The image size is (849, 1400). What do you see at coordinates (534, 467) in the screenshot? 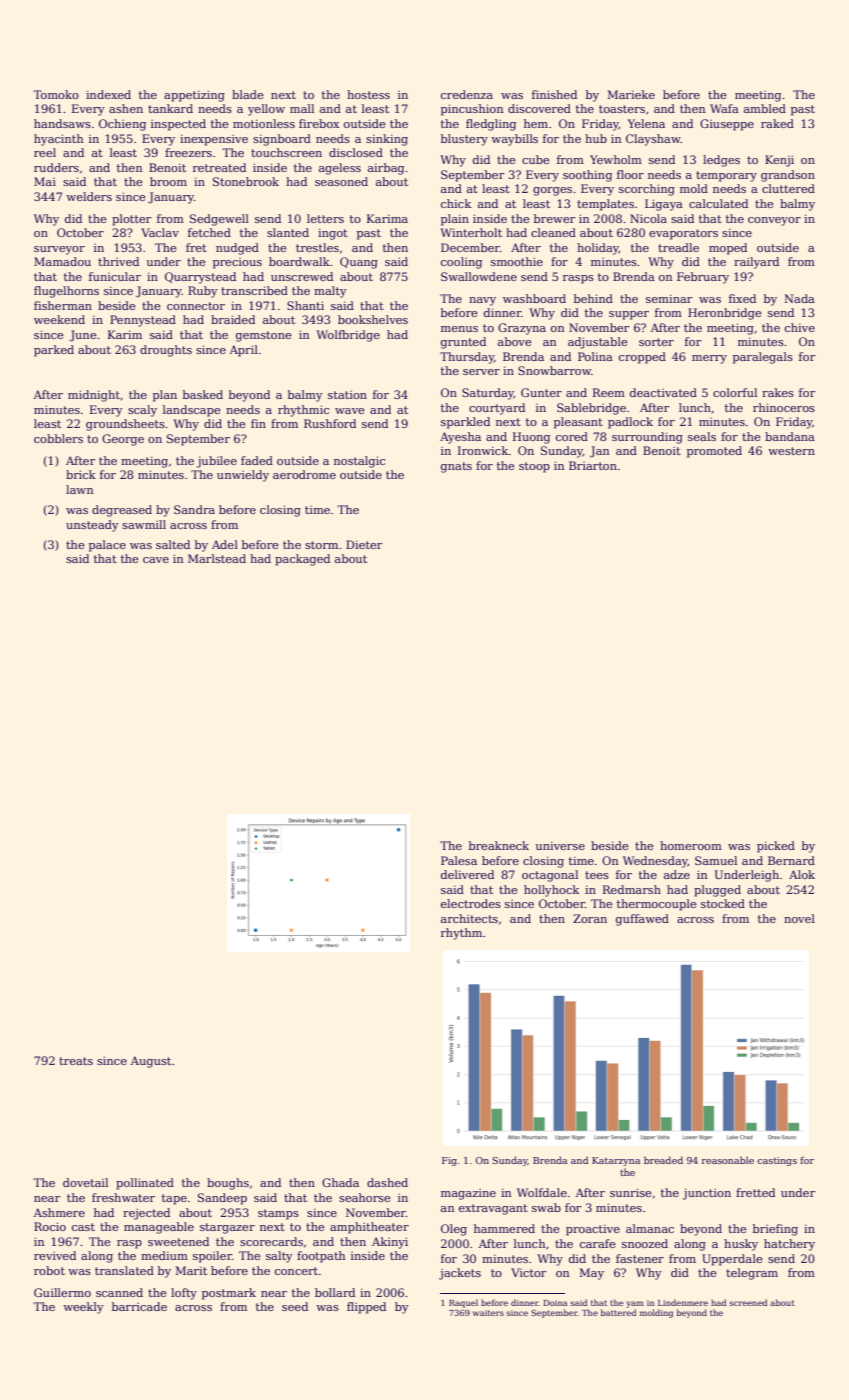
I see `stoop` at bounding box center [534, 467].
